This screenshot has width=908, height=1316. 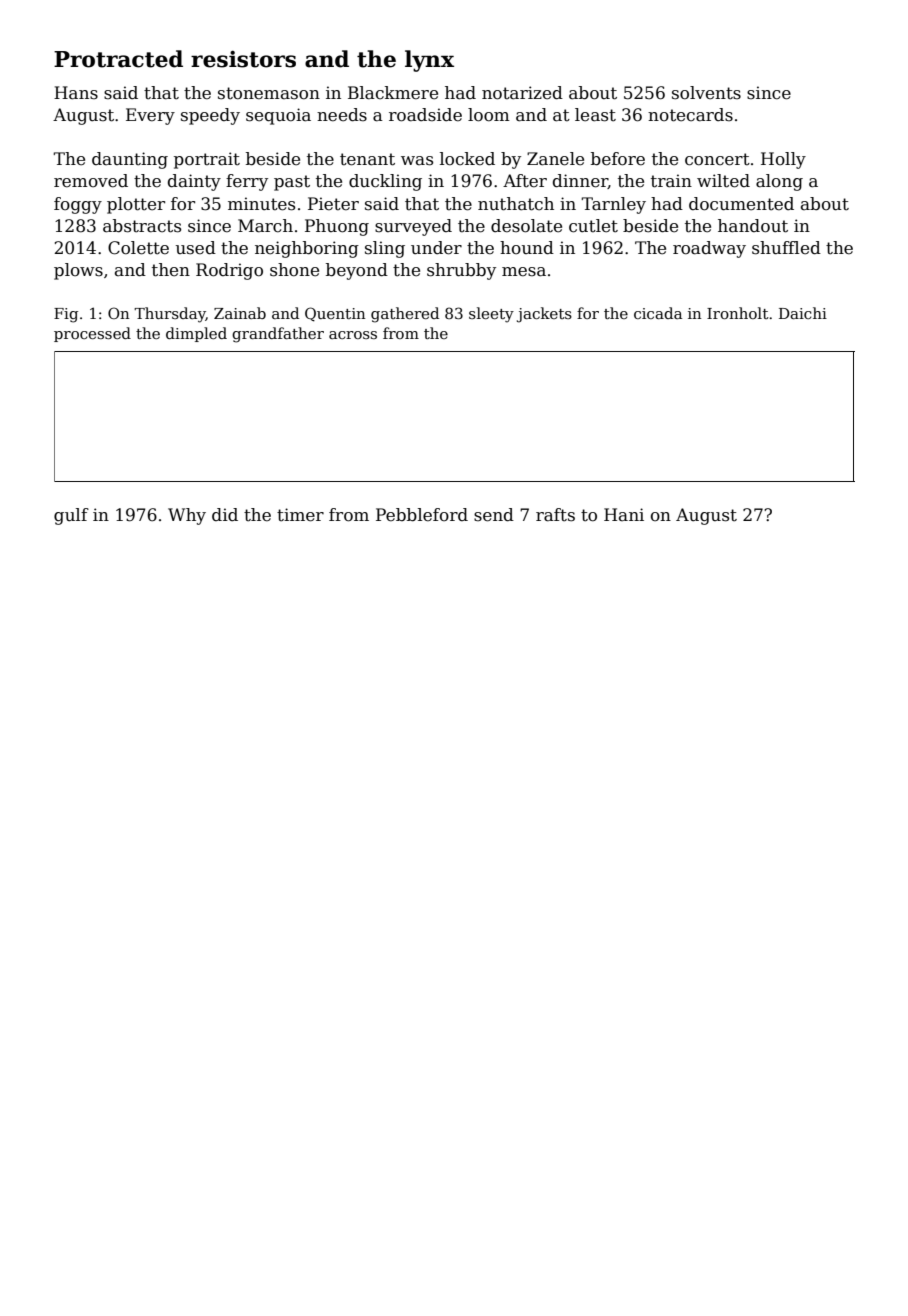 What do you see at coordinates (779, 182) in the screenshot?
I see `along` at bounding box center [779, 182].
